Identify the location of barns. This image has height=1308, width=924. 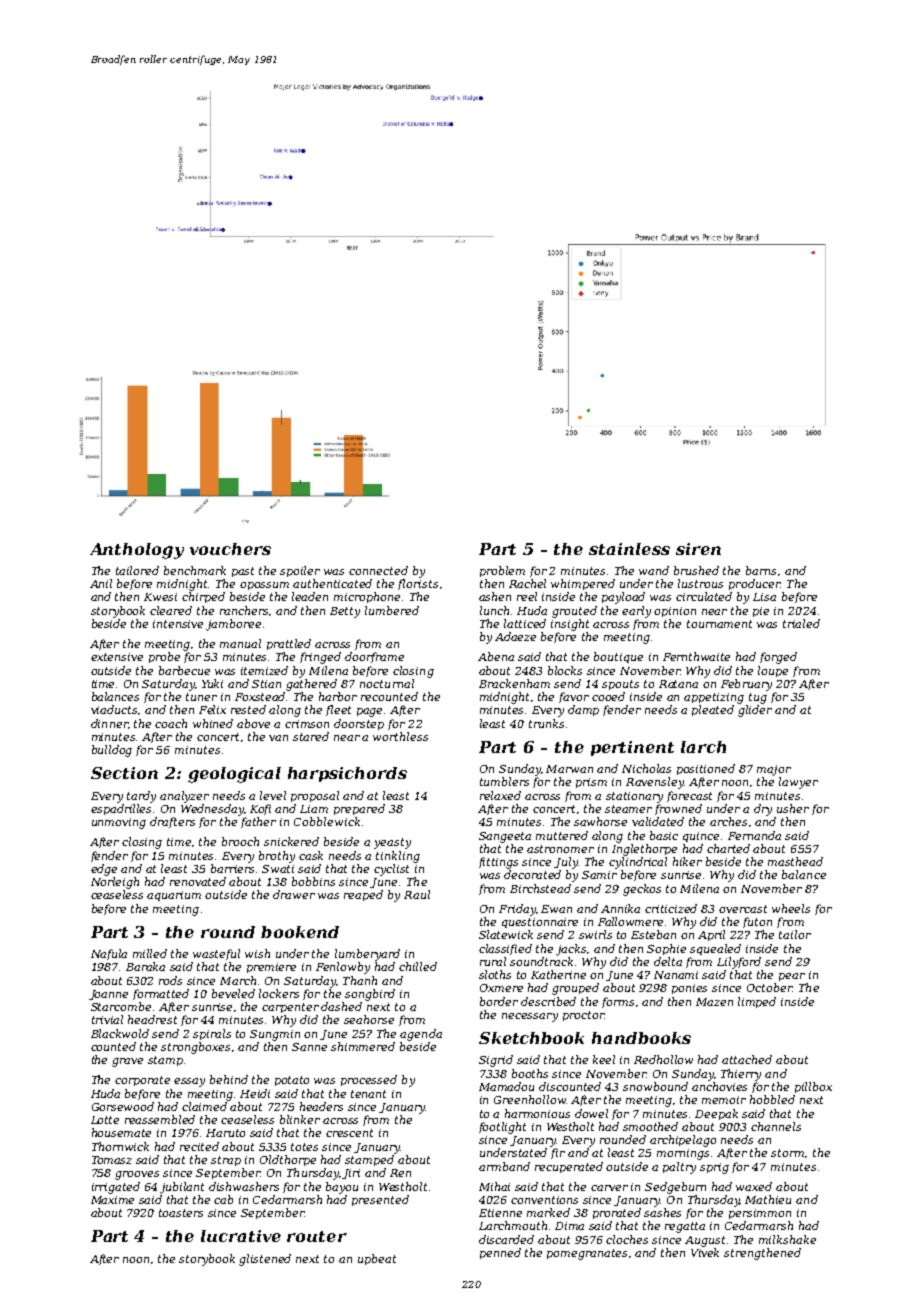
(761, 570).
